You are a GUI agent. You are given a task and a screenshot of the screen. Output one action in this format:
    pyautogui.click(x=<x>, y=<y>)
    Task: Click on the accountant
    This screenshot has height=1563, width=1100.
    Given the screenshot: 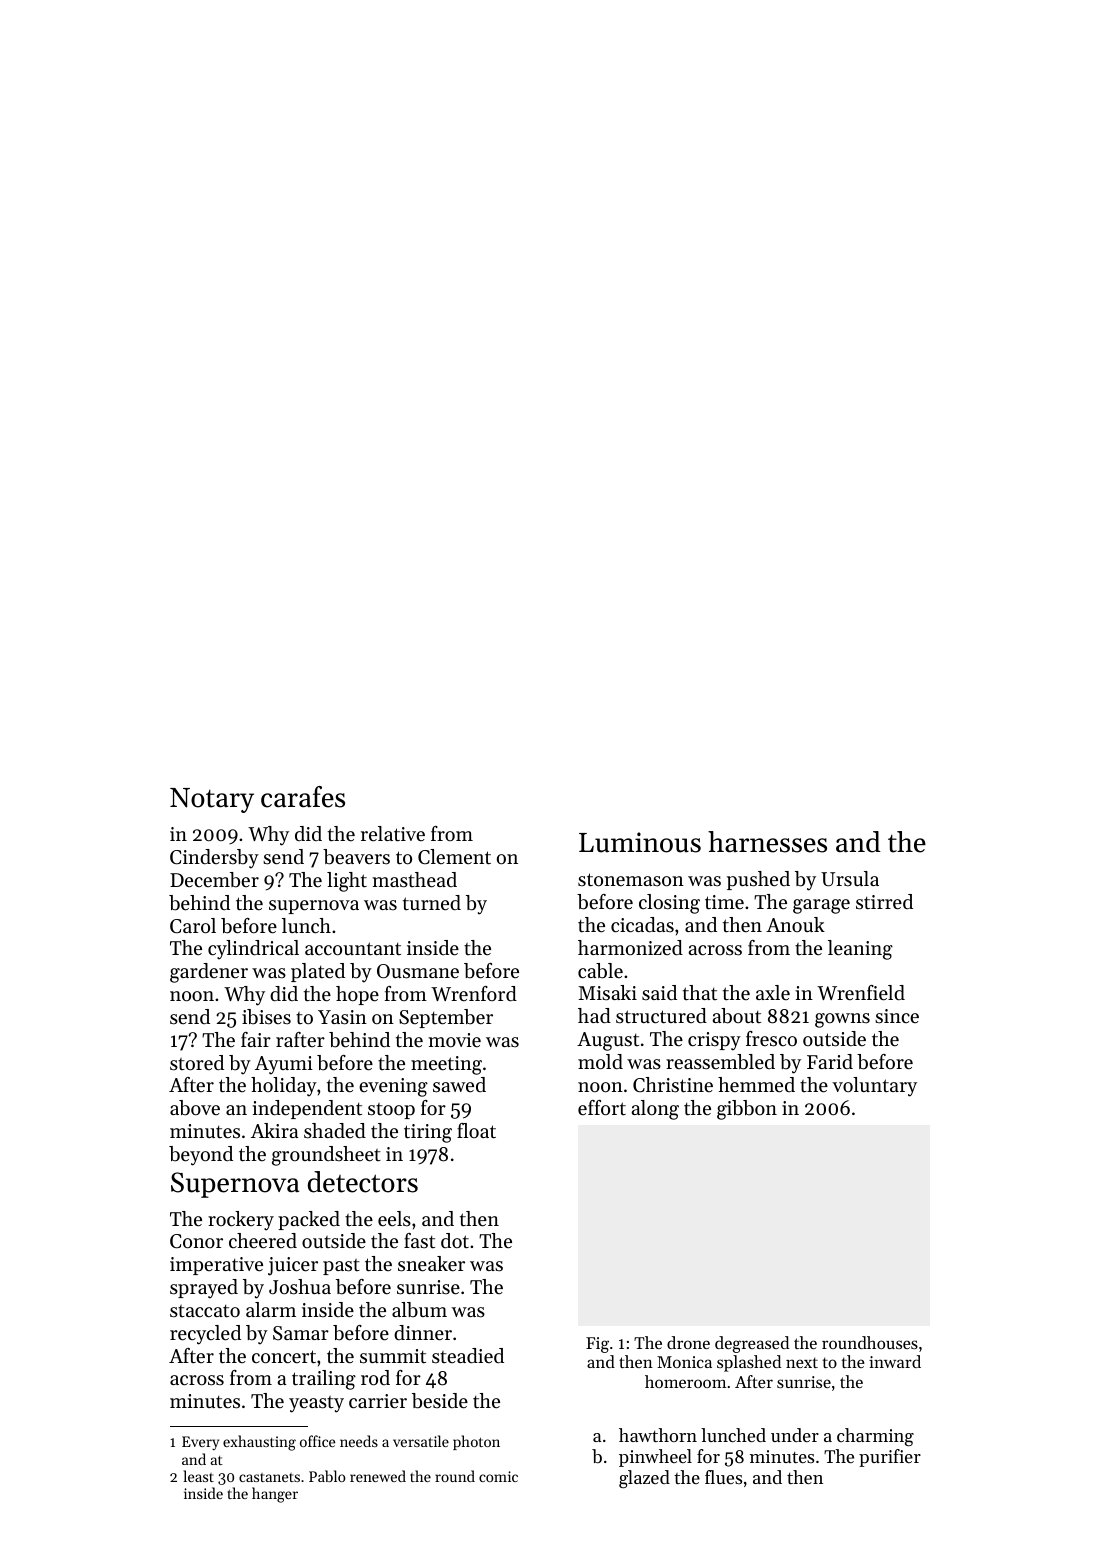 What is the action you would take?
    pyautogui.click(x=353, y=949)
